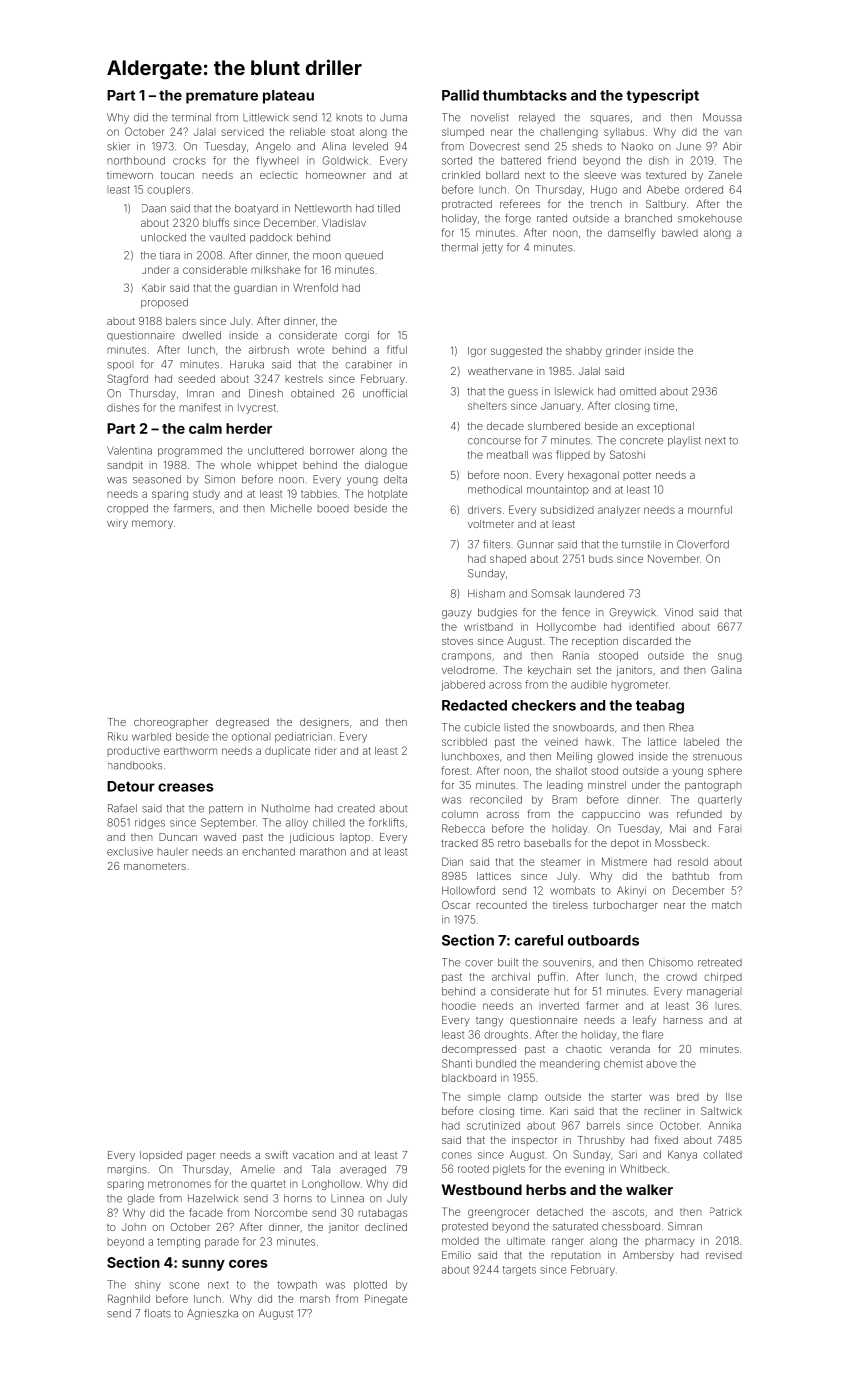 The image size is (849, 1400). I want to click on floats, so click(157, 1313).
